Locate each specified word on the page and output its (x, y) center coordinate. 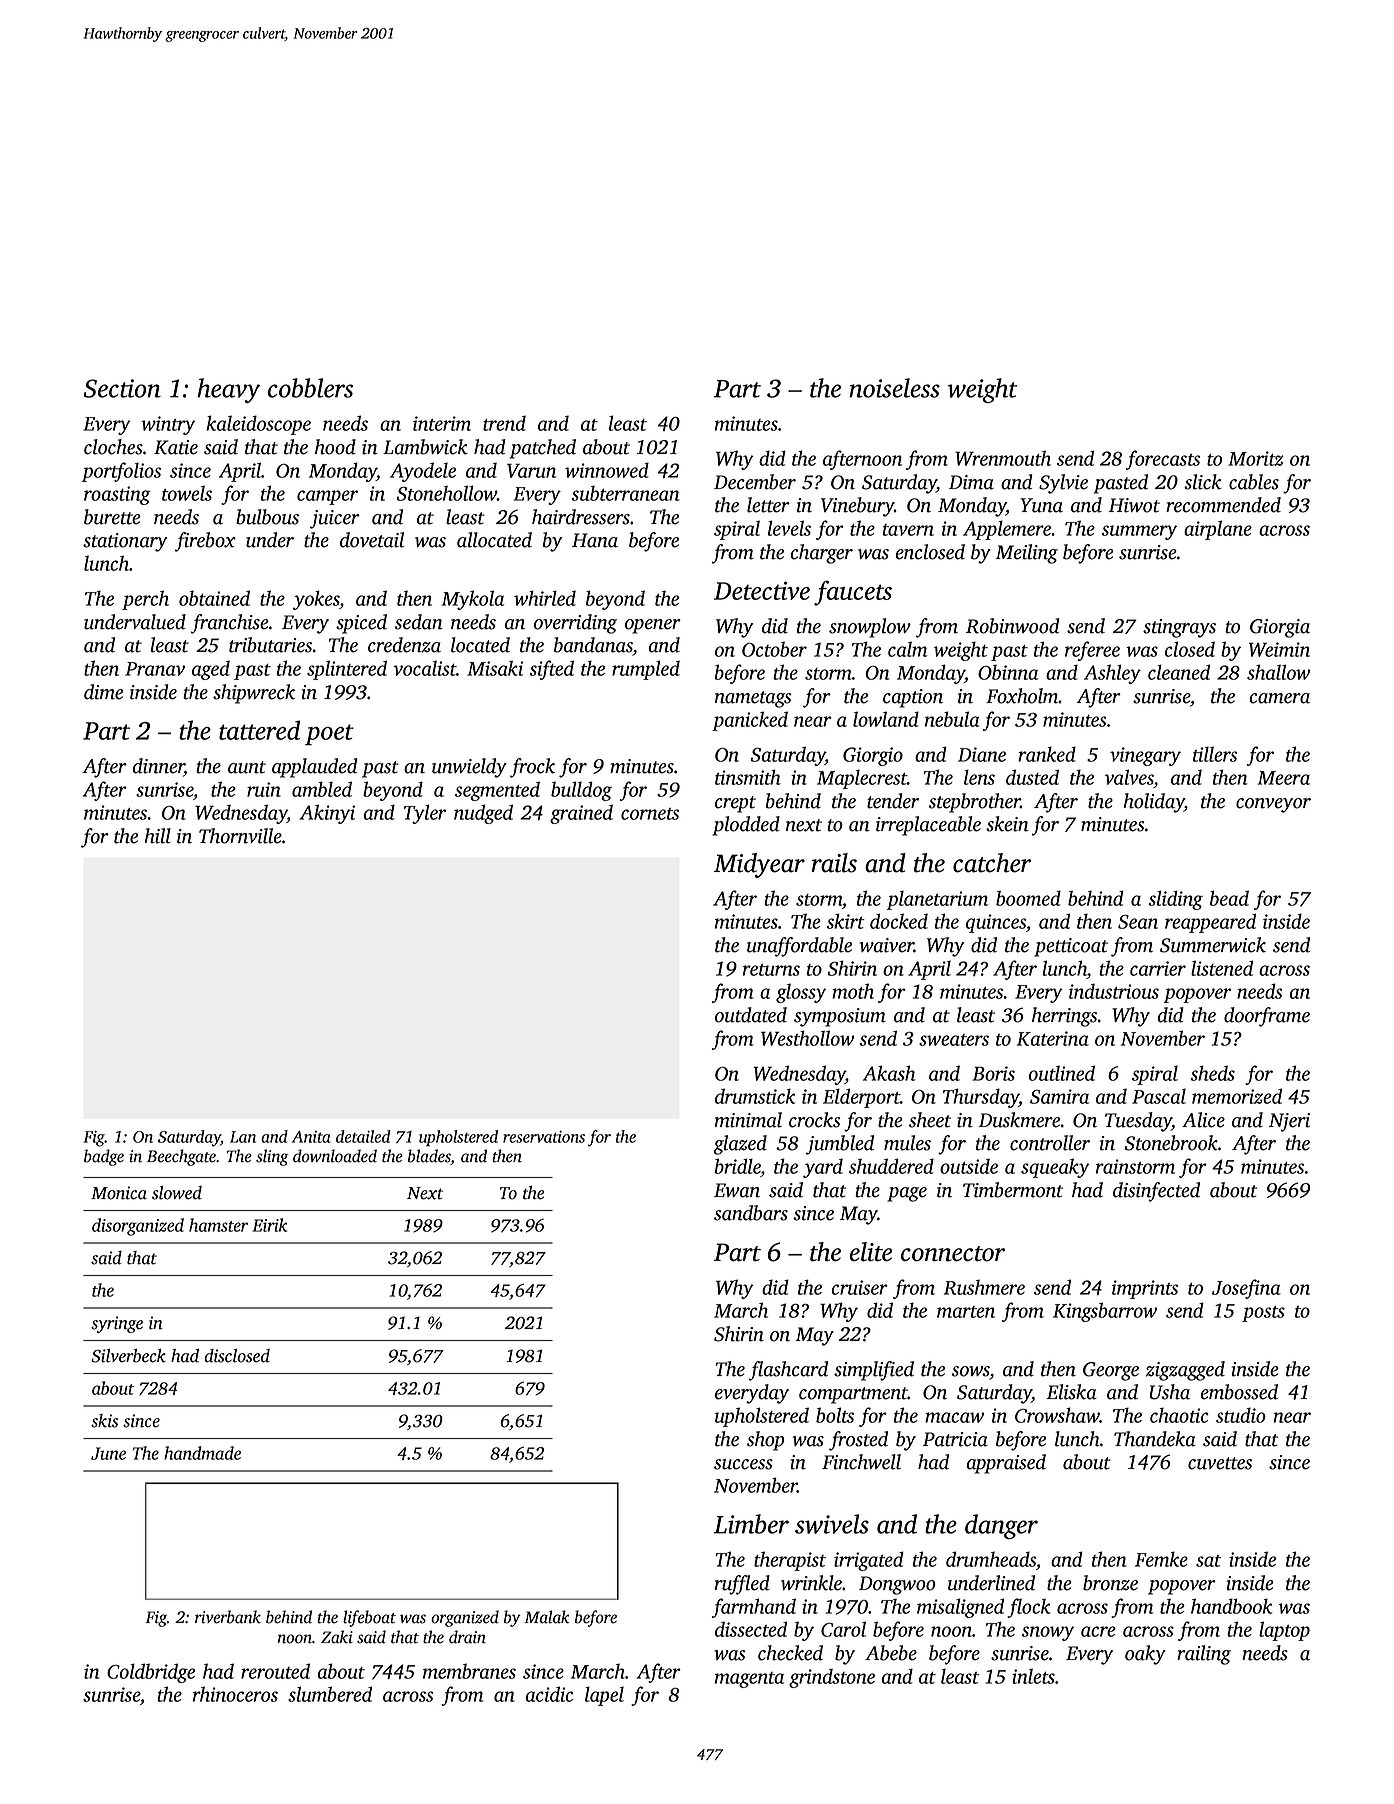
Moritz (1256, 458)
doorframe (1267, 1017)
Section (122, 388)
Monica (119, 1193)
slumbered (330, 1694)
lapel (604, 1696)
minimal (748, 1120)
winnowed (607, 470)
